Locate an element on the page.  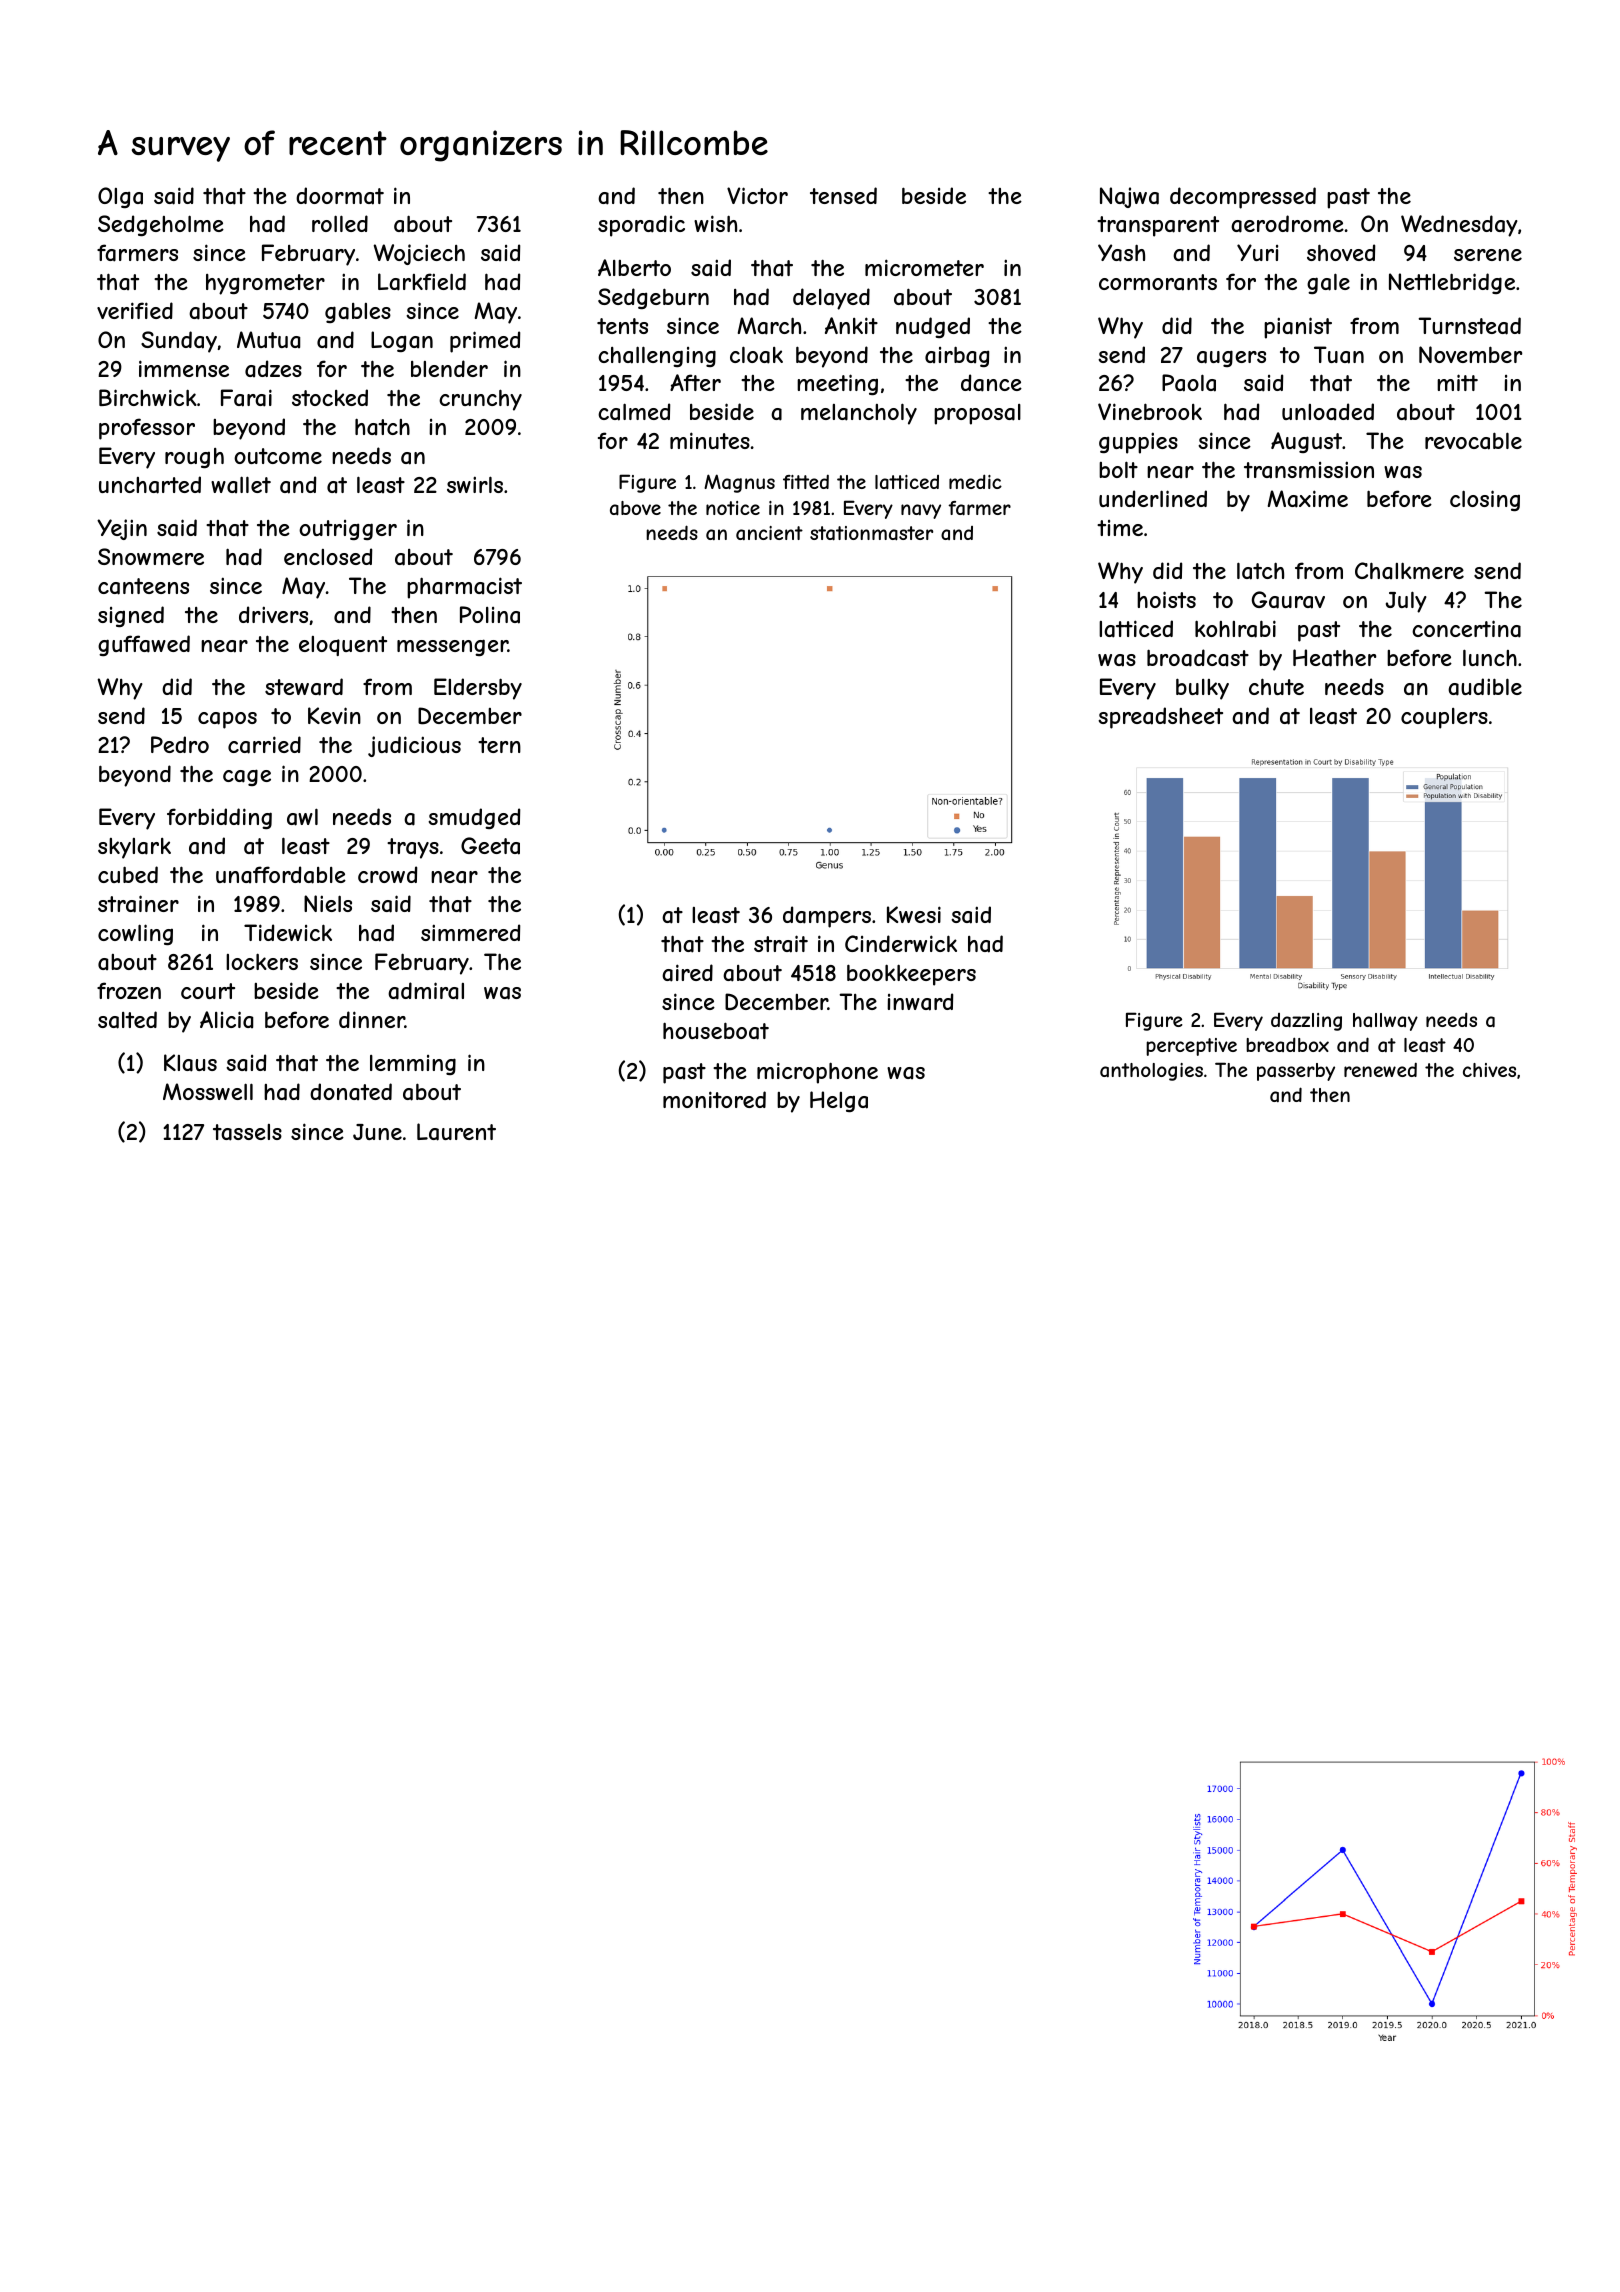
aired is located at coordinates (687, 973).
